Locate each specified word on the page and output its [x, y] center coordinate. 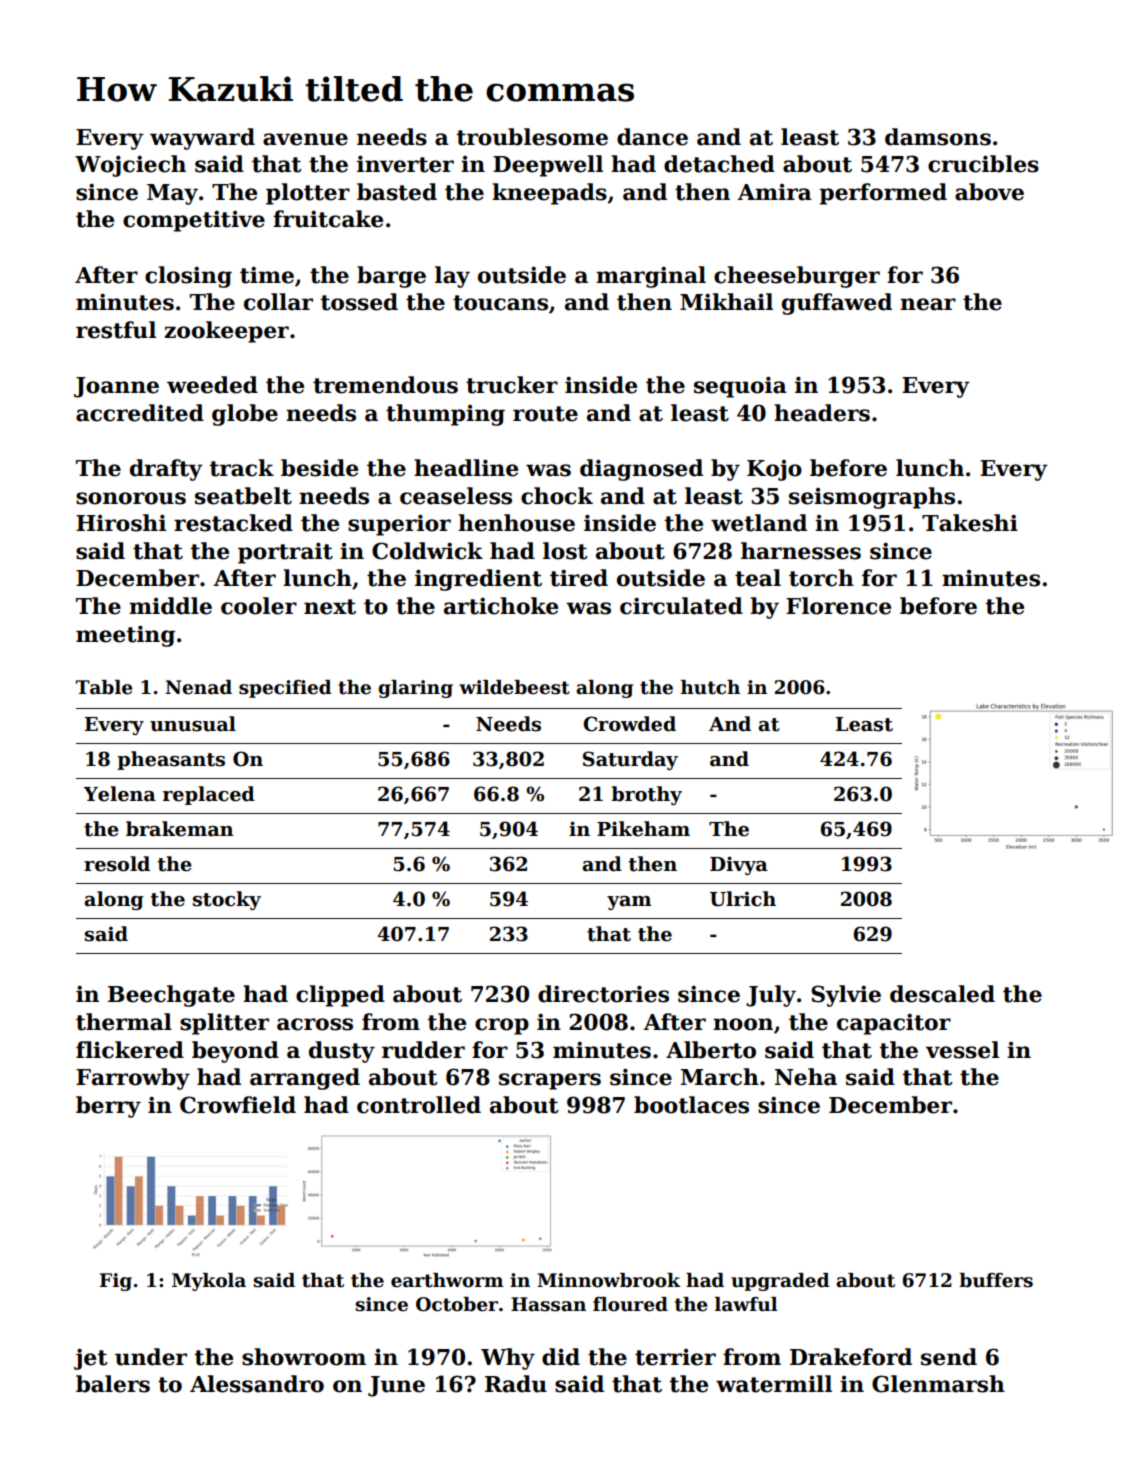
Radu [516, 1384]
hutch [710, 687]
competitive [194, 221]
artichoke [501, 606]
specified [285, 689]
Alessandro [257, 1384]
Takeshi [970, 523]
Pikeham [643, 829]
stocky [227, 900]
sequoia [740, 387]
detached [719, 164]
